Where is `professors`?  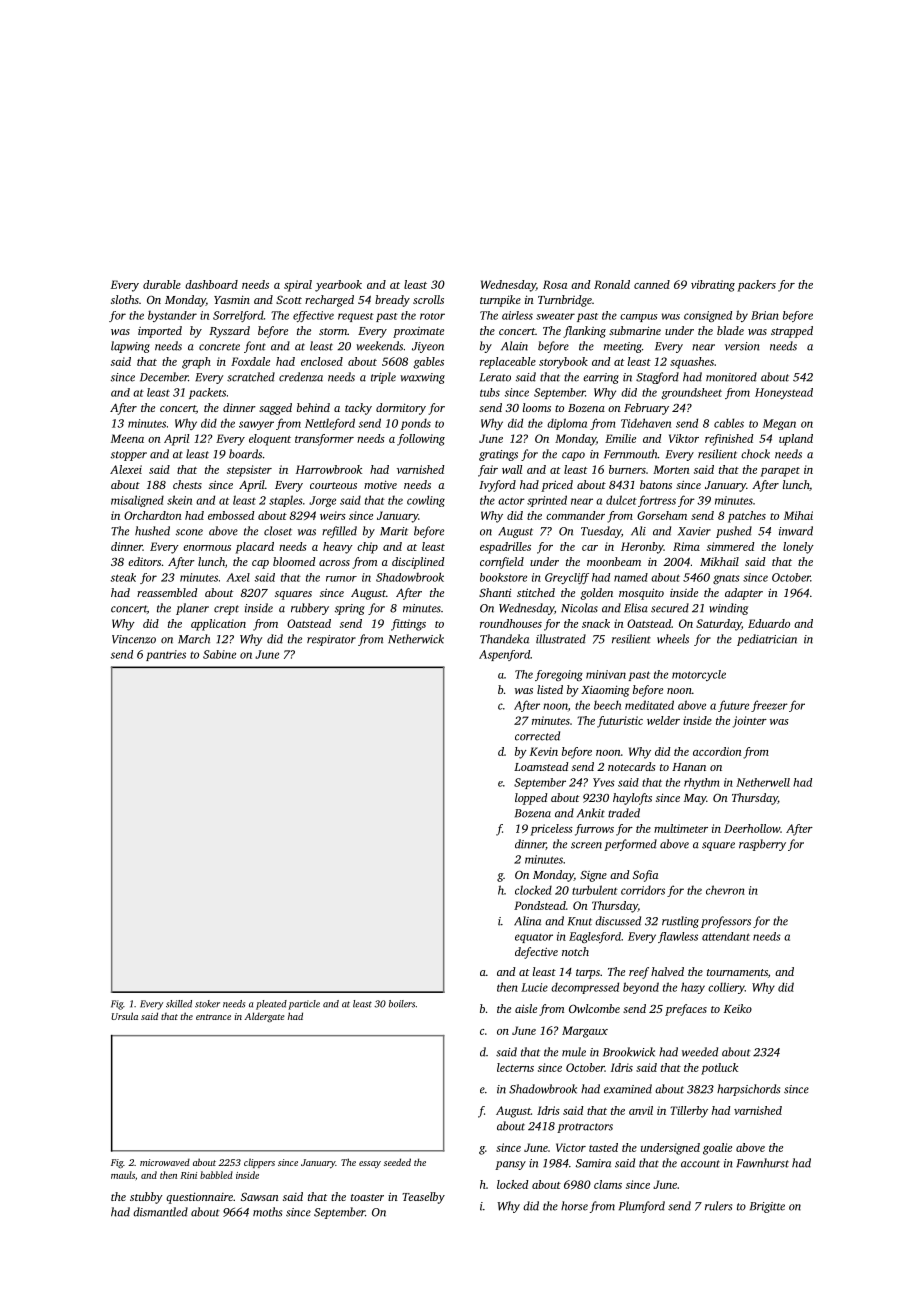
professors is located at coordinates (726, 922).
